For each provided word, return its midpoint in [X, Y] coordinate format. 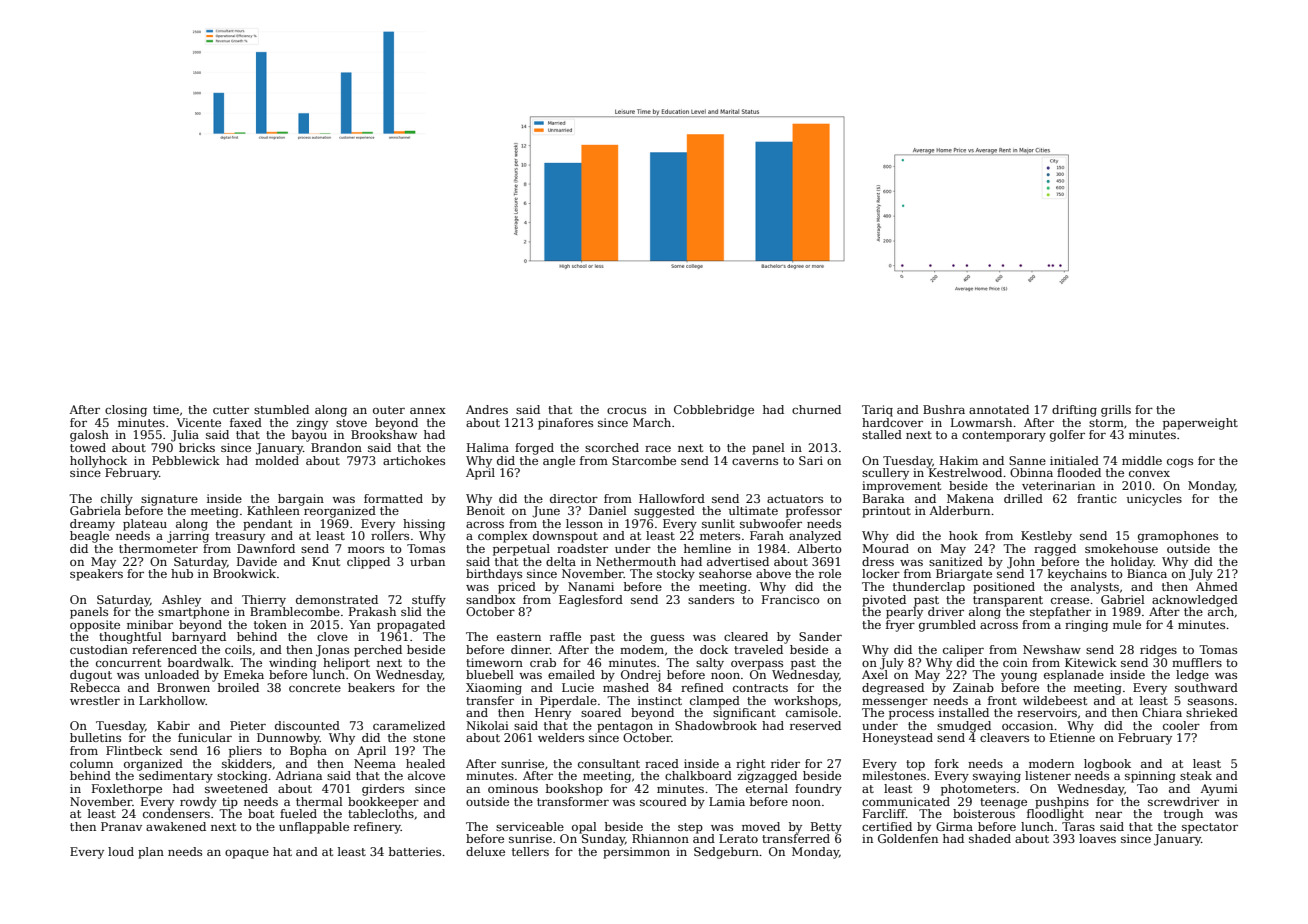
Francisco [790, 599]
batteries [415, 851]
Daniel [608, 510]
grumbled [947, 626]
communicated [906, 801]
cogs [1180, 463]
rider [785, 763]
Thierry [264, 601]
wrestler [95, 700]
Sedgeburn [726, 853]
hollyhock [98, 462]
